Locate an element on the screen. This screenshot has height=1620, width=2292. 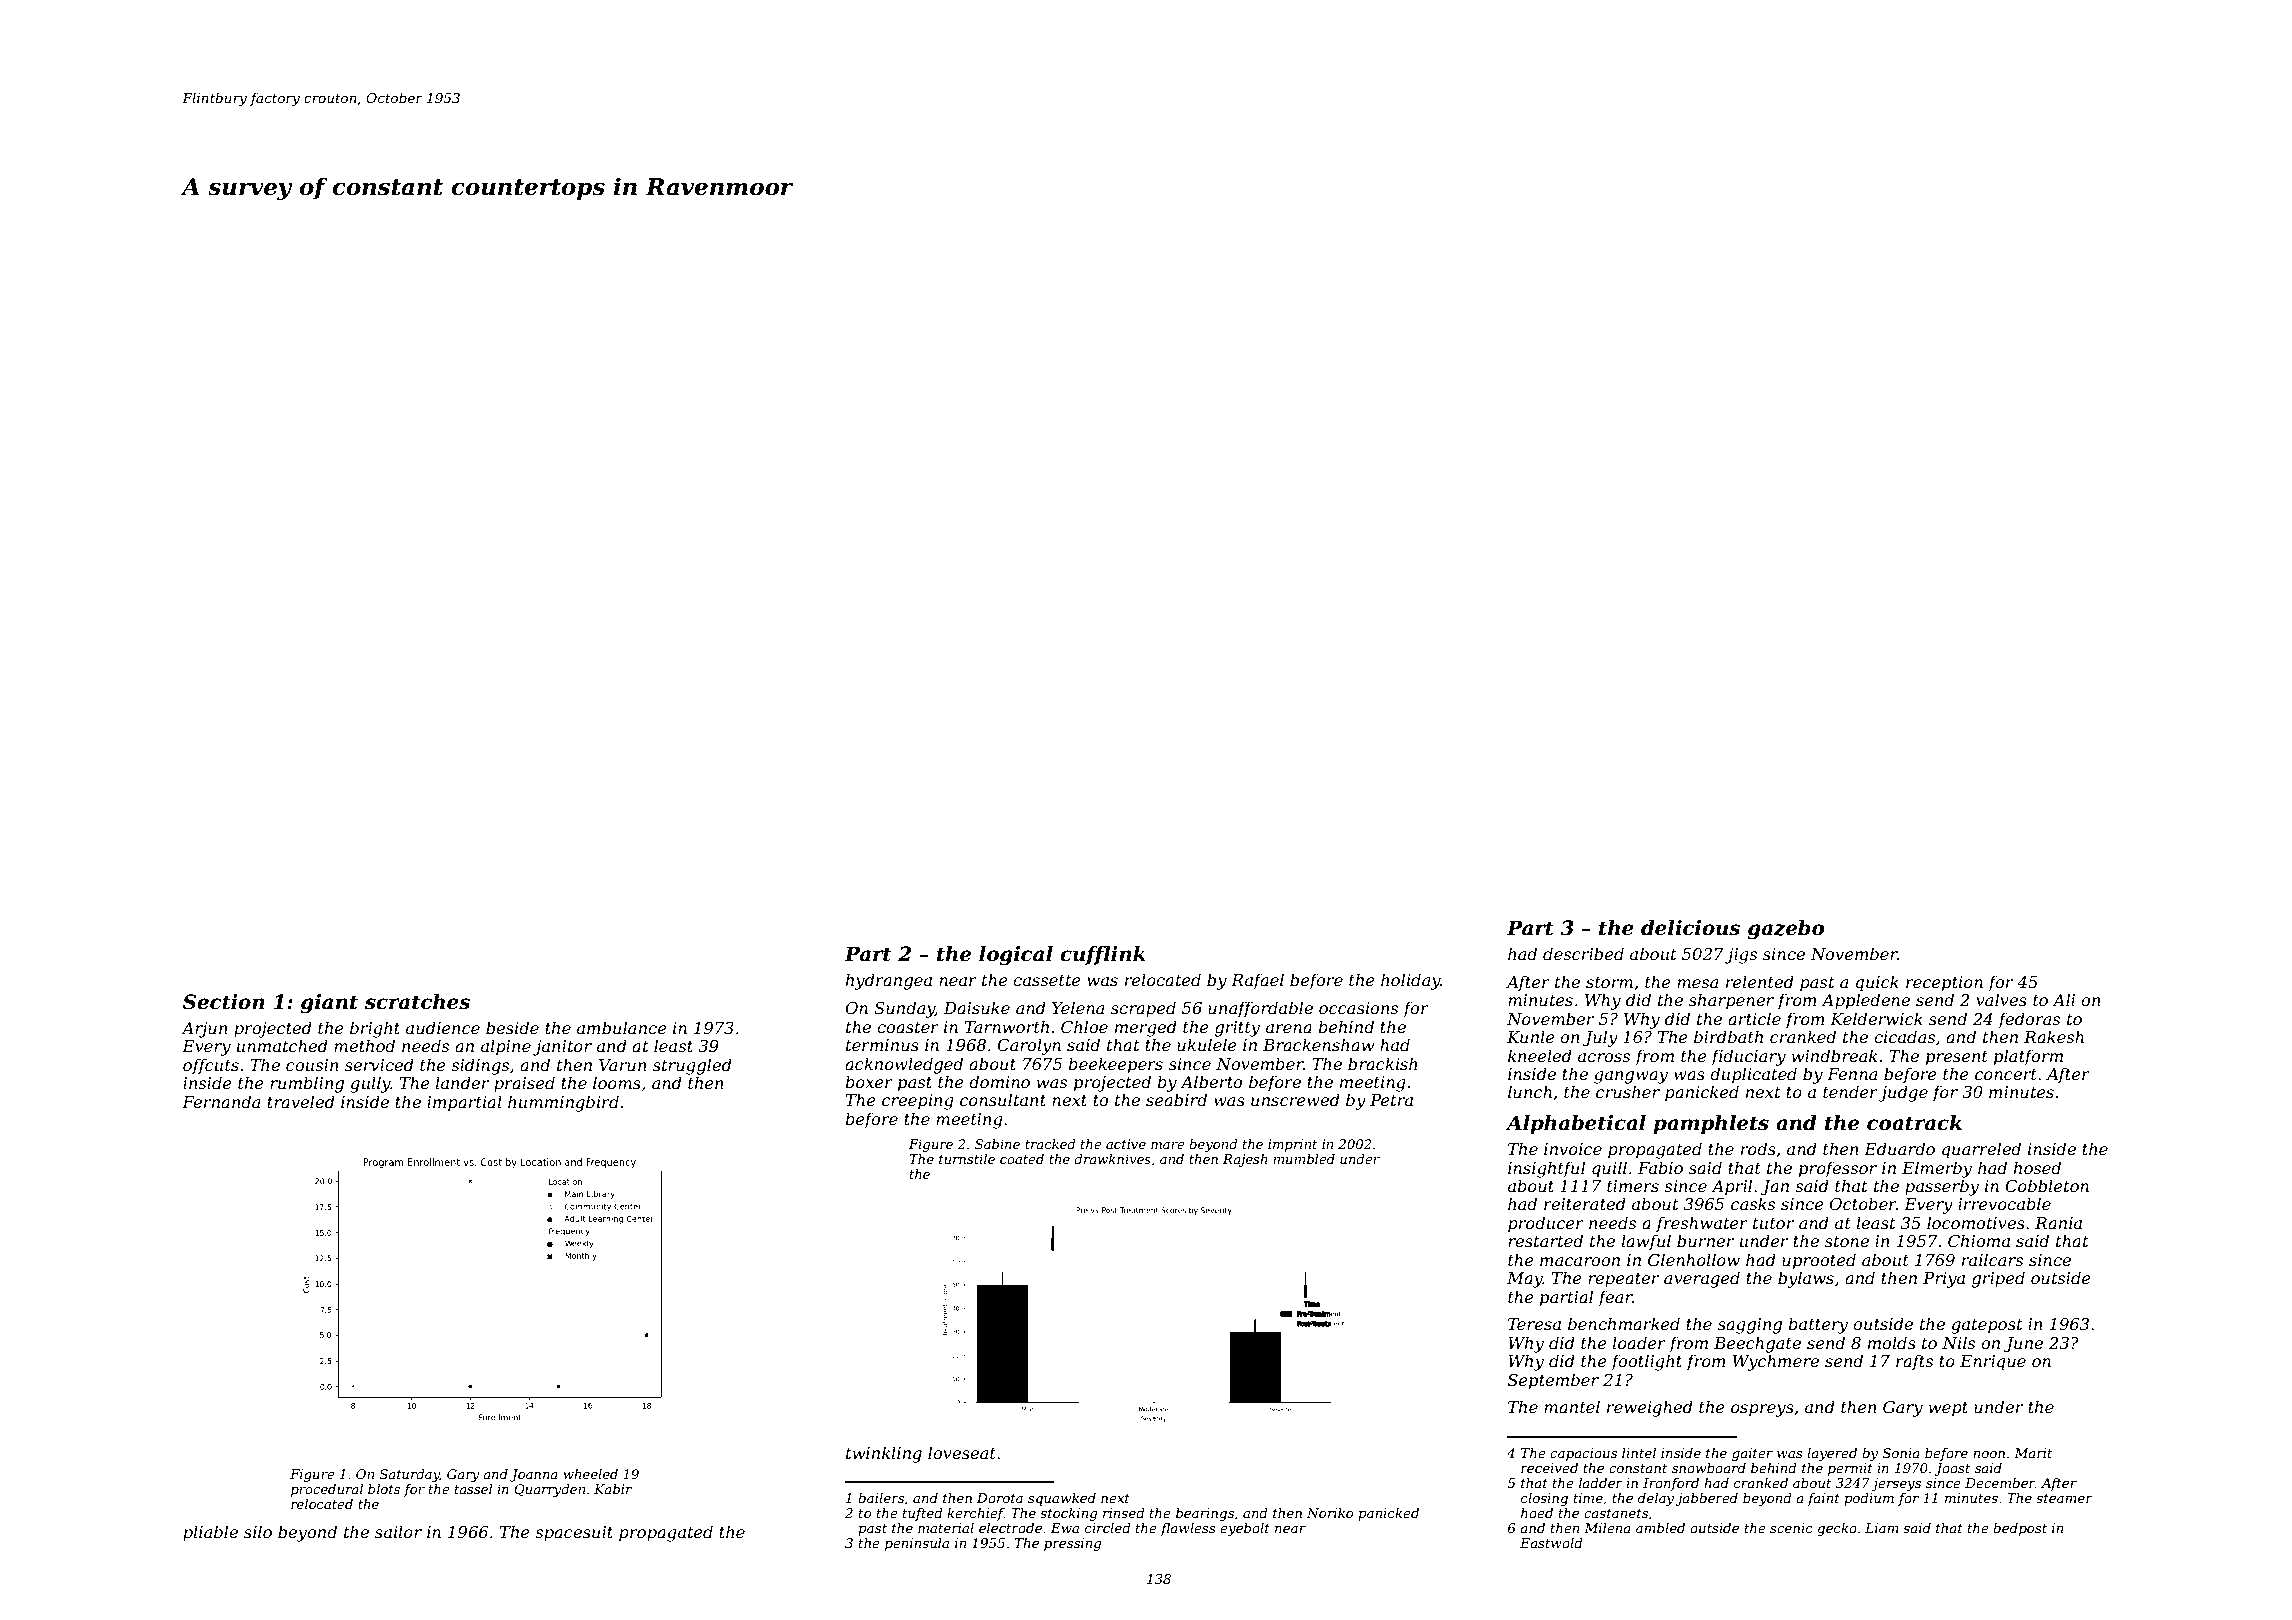
Fernanda is located at coordinates (221, 1101).
